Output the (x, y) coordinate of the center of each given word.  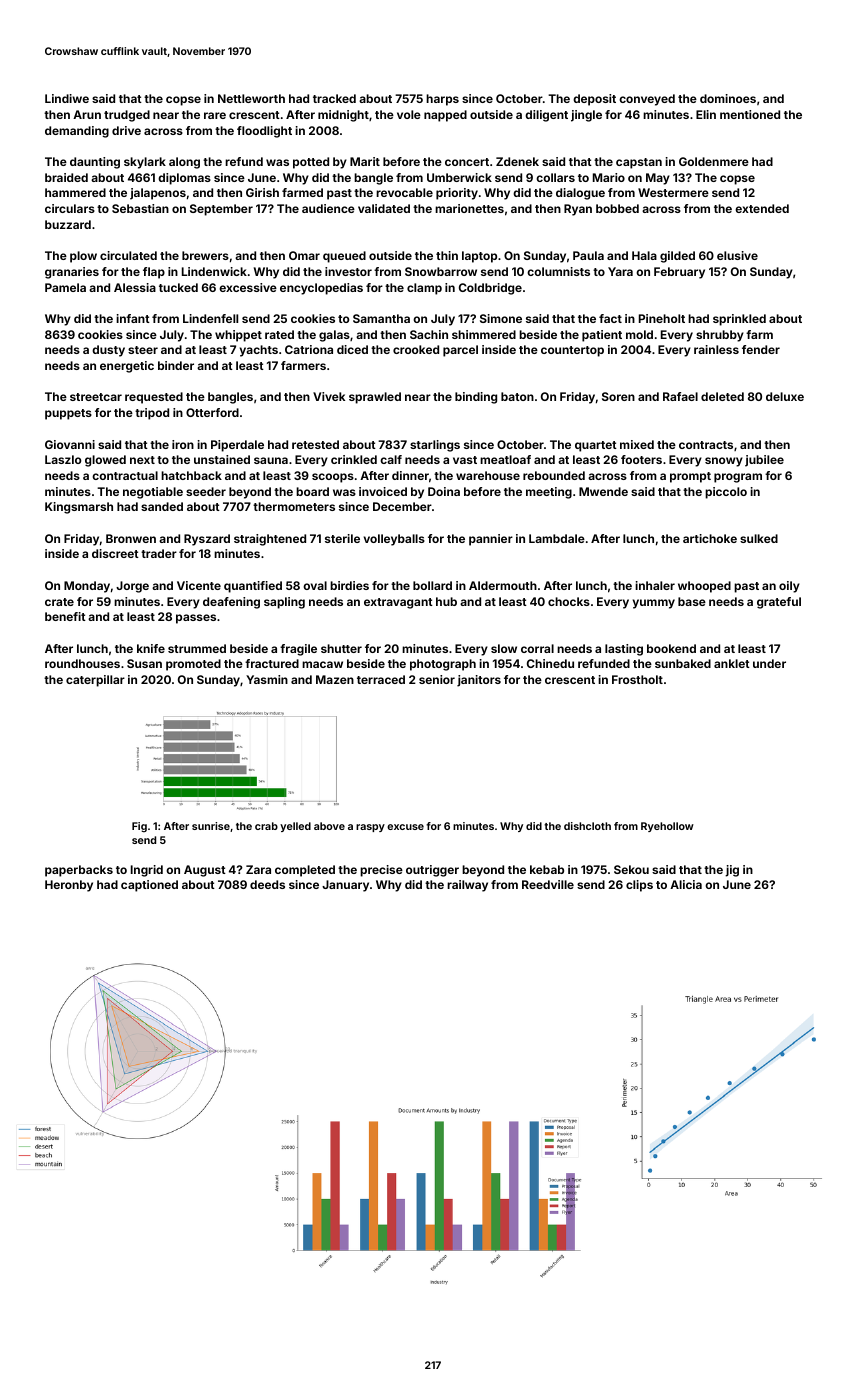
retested (315, 444)
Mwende (603, 491)
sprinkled (739, 320)
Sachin (429, 334)
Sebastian (140, 208)
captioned (149, 886)
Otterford (212, 412)
